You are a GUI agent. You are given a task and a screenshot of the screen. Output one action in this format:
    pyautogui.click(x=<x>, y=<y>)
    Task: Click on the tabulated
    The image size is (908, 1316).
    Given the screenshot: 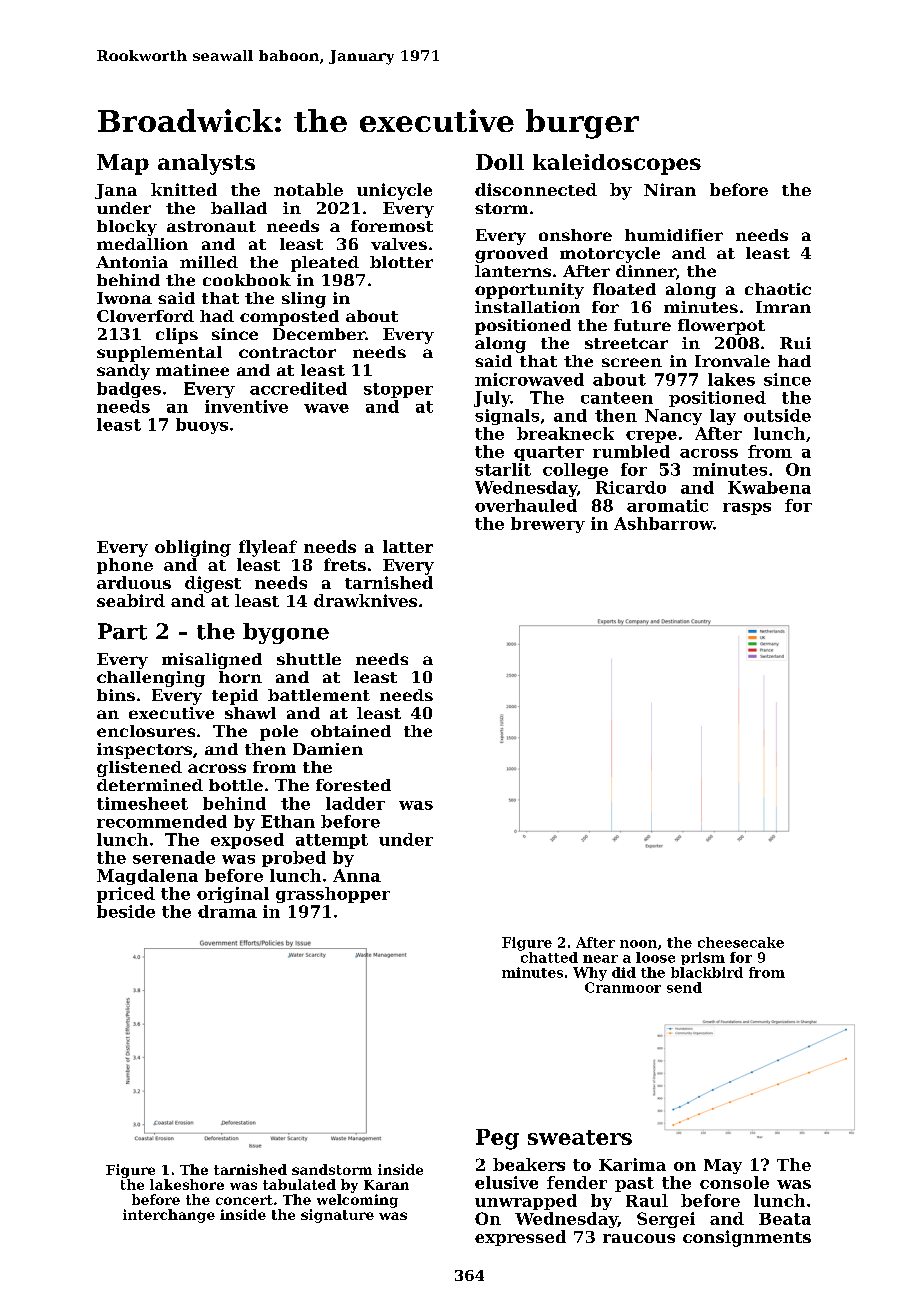 What is the action you would take?
    pyautogui.click(x=299, y=1184)
